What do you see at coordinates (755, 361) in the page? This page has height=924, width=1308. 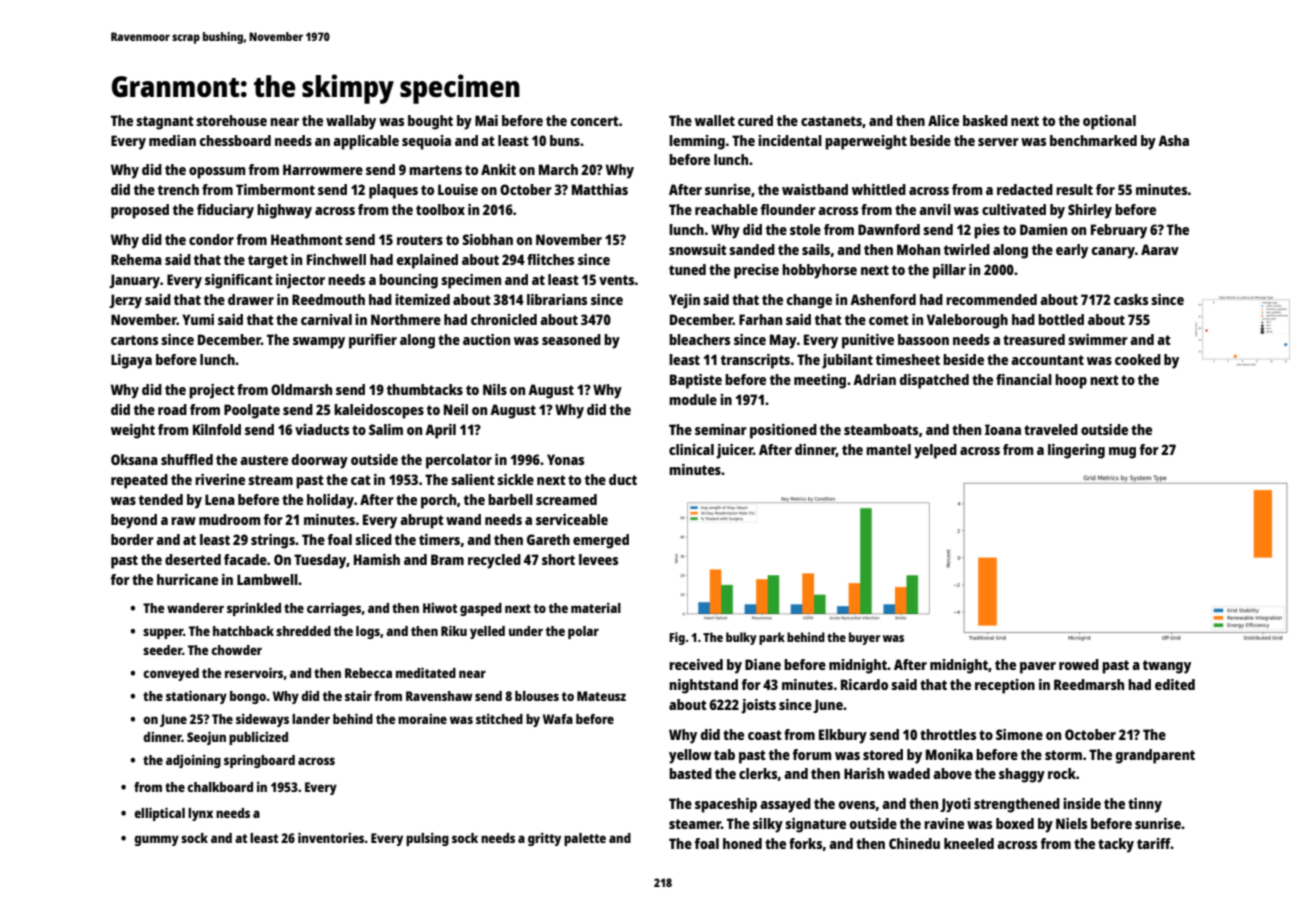 I see `transcripts` at bounding box center [755, 361].
